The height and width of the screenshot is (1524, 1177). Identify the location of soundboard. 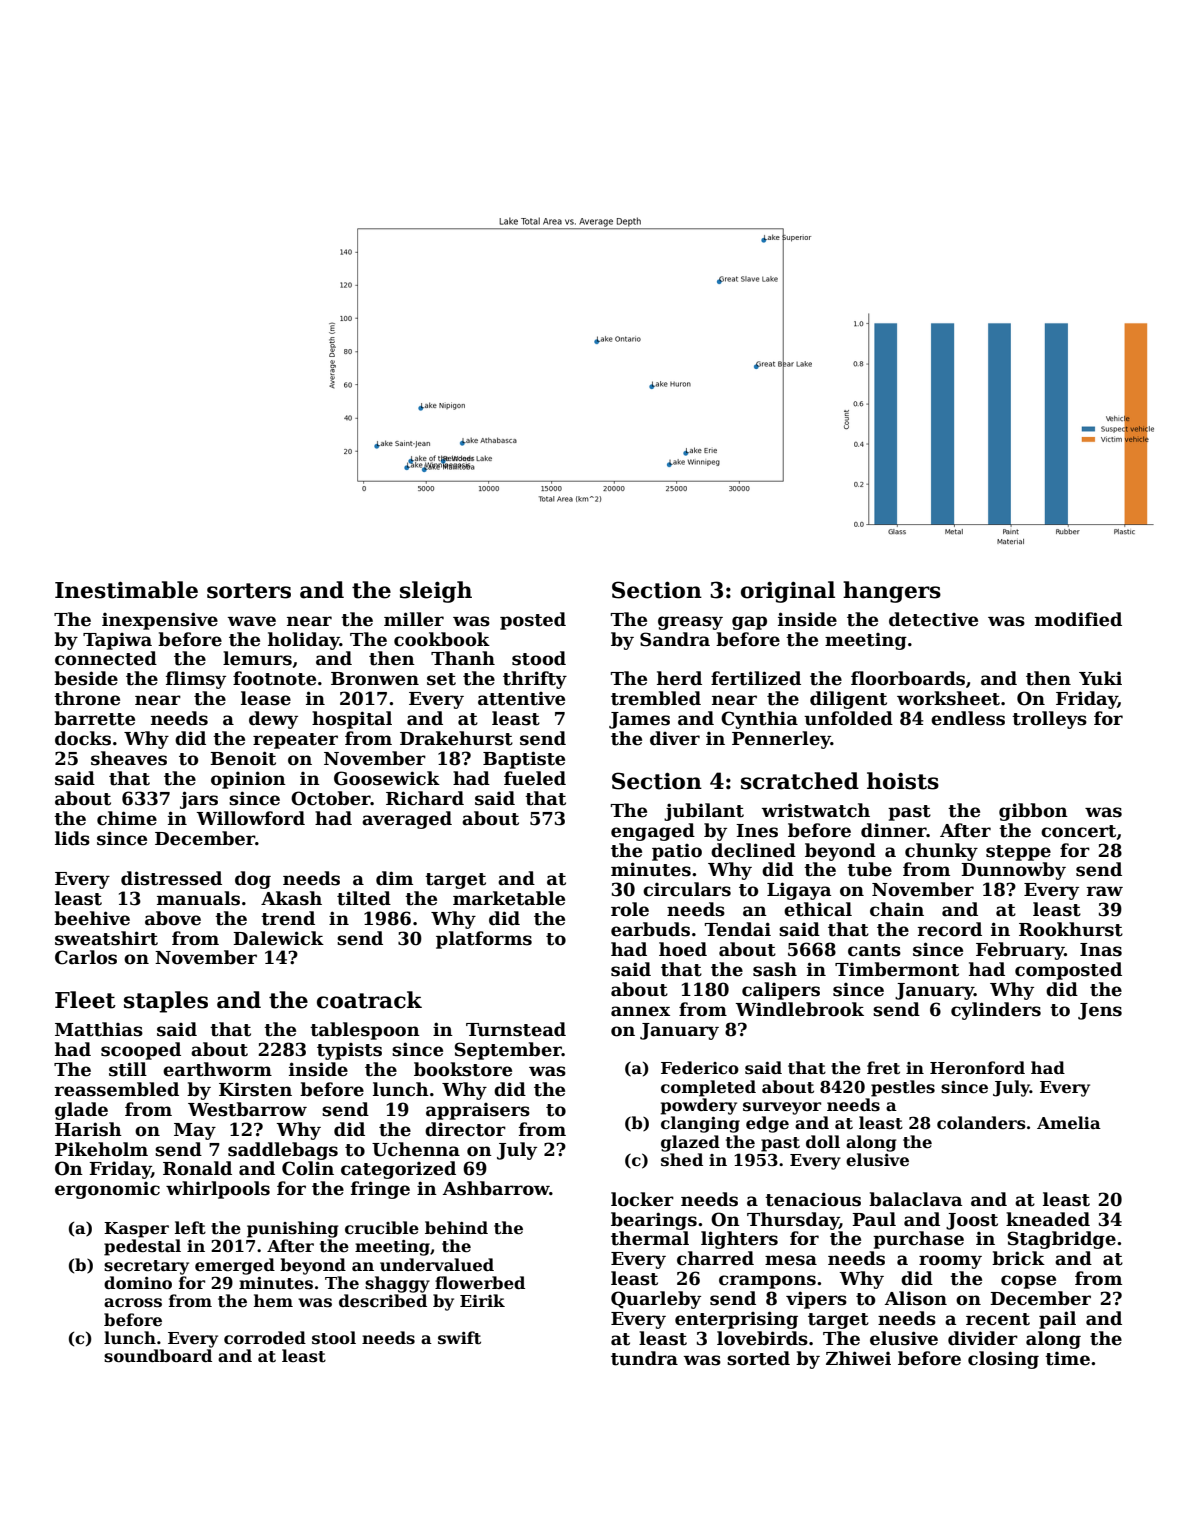
(158, 1356).
